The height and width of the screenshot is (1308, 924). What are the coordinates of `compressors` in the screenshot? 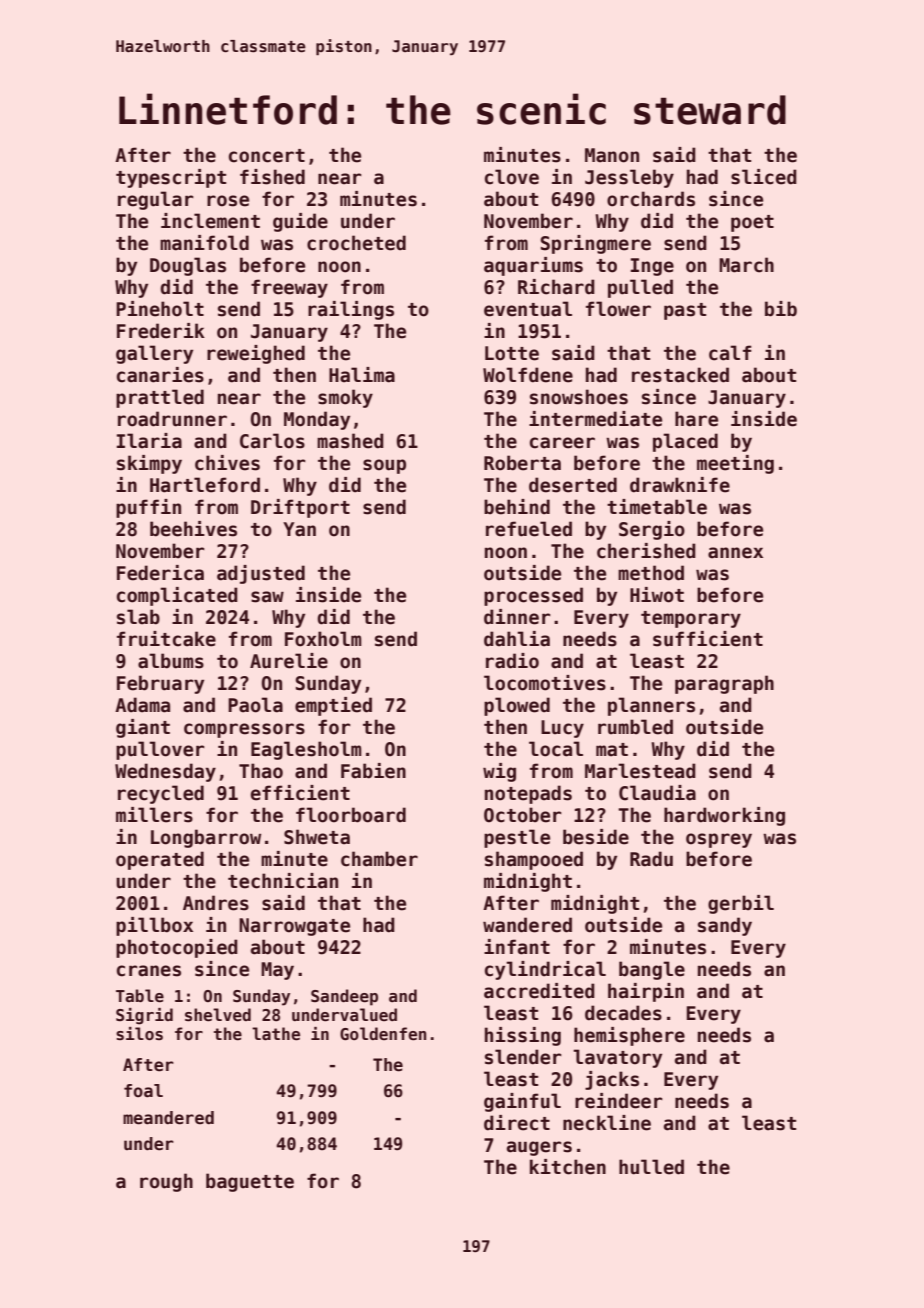 It's located at (244, 730).
